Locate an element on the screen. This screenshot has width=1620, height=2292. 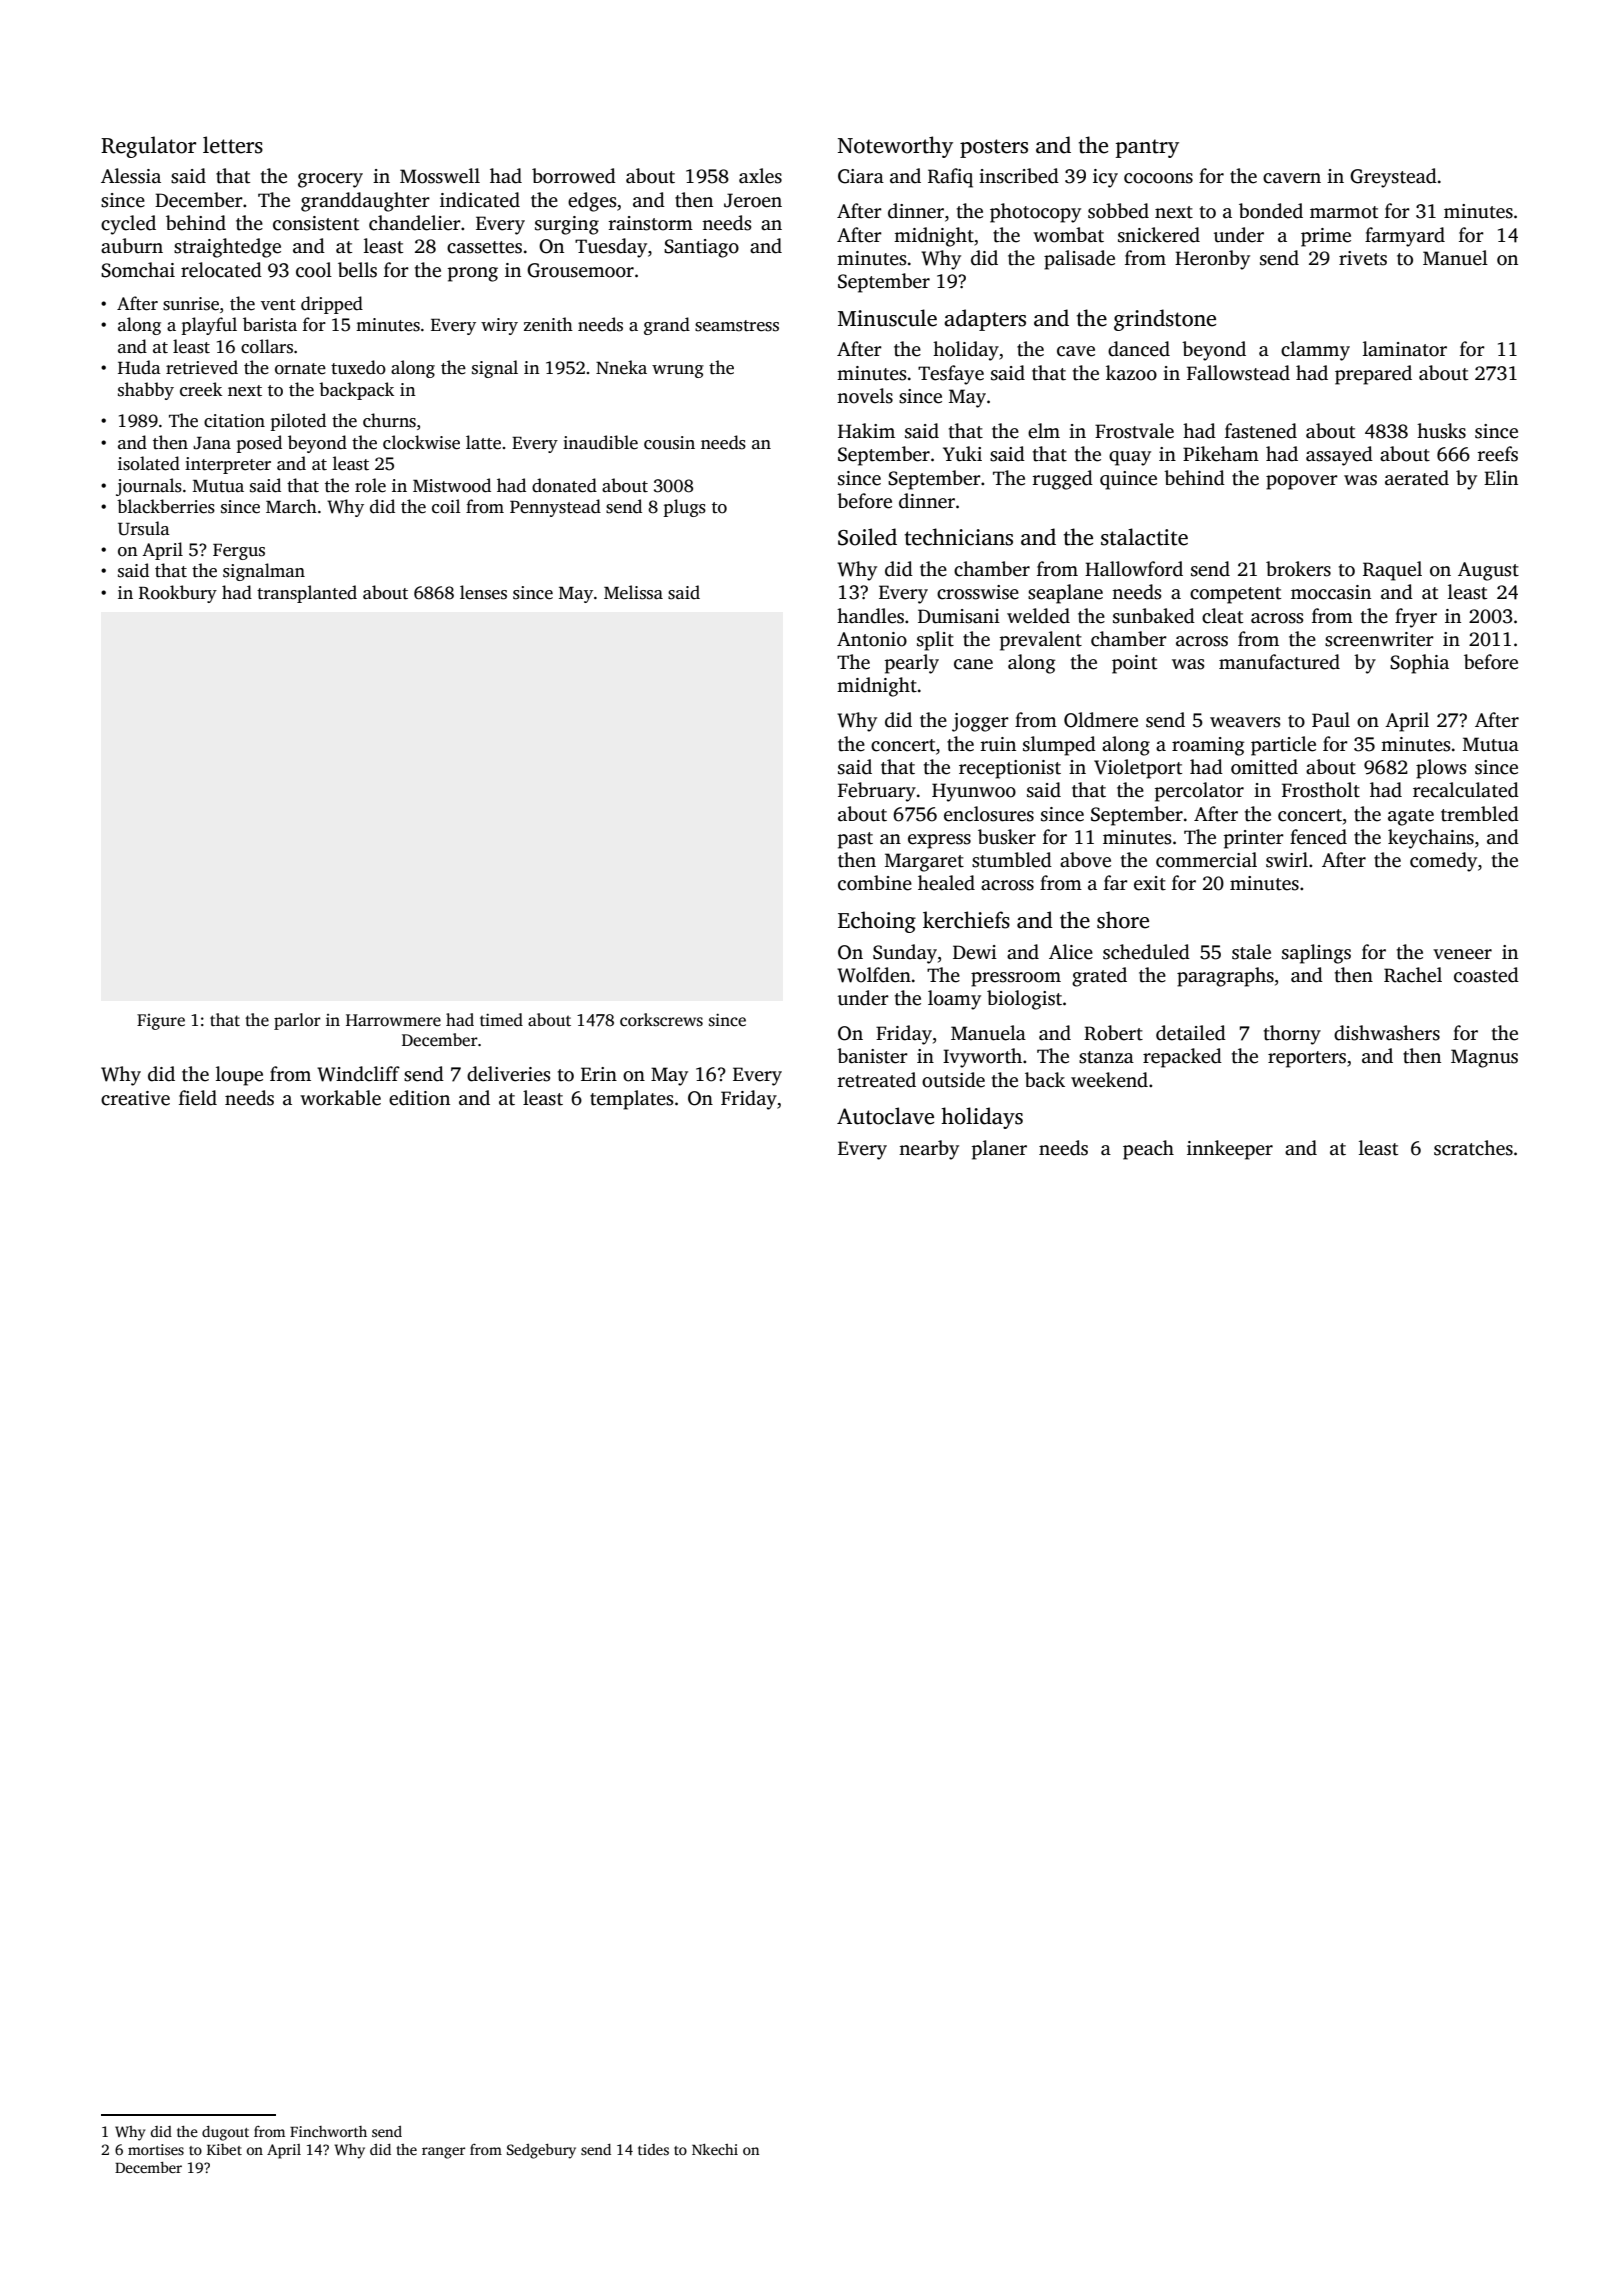
Nkechi is located at coordinates (715, 2149).
